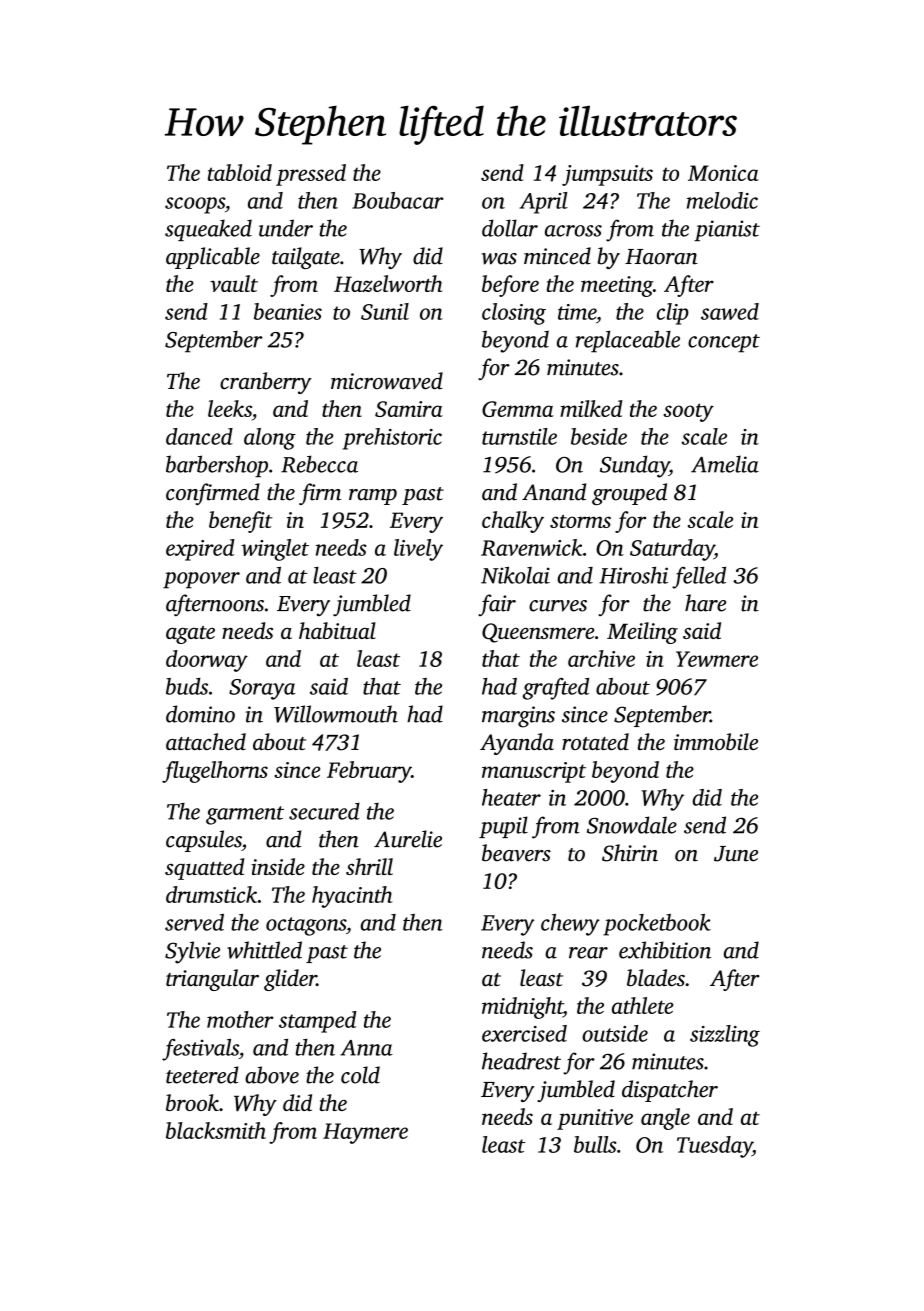 The width and height of the page is (924, 1311). Describe the element at coordinates (699, 577) in the page. I see `felled` at that location.
